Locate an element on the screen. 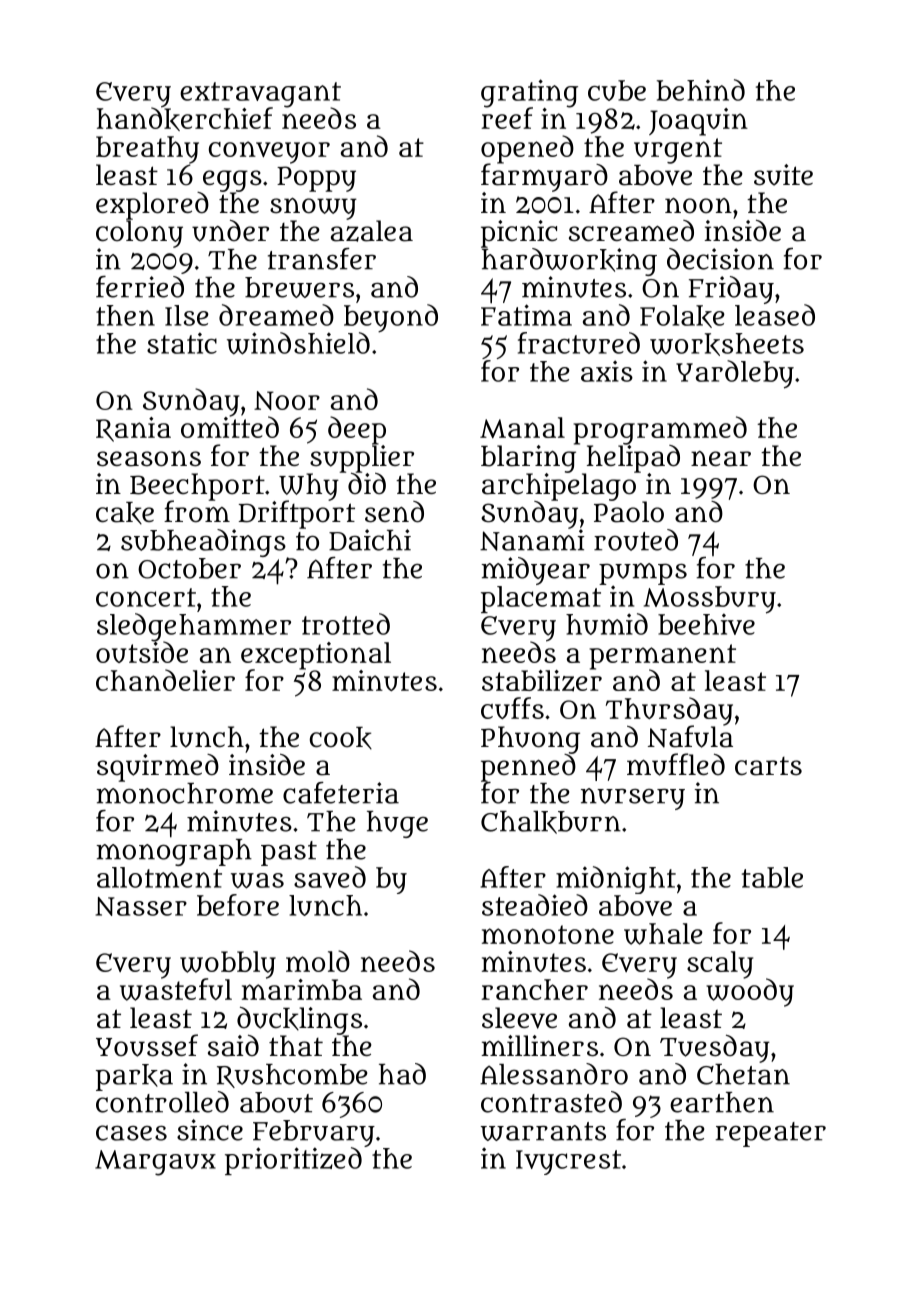 Image resolution: width=924 pixels, height=1311 pixels. cube is located at coordinates (617, 90).
